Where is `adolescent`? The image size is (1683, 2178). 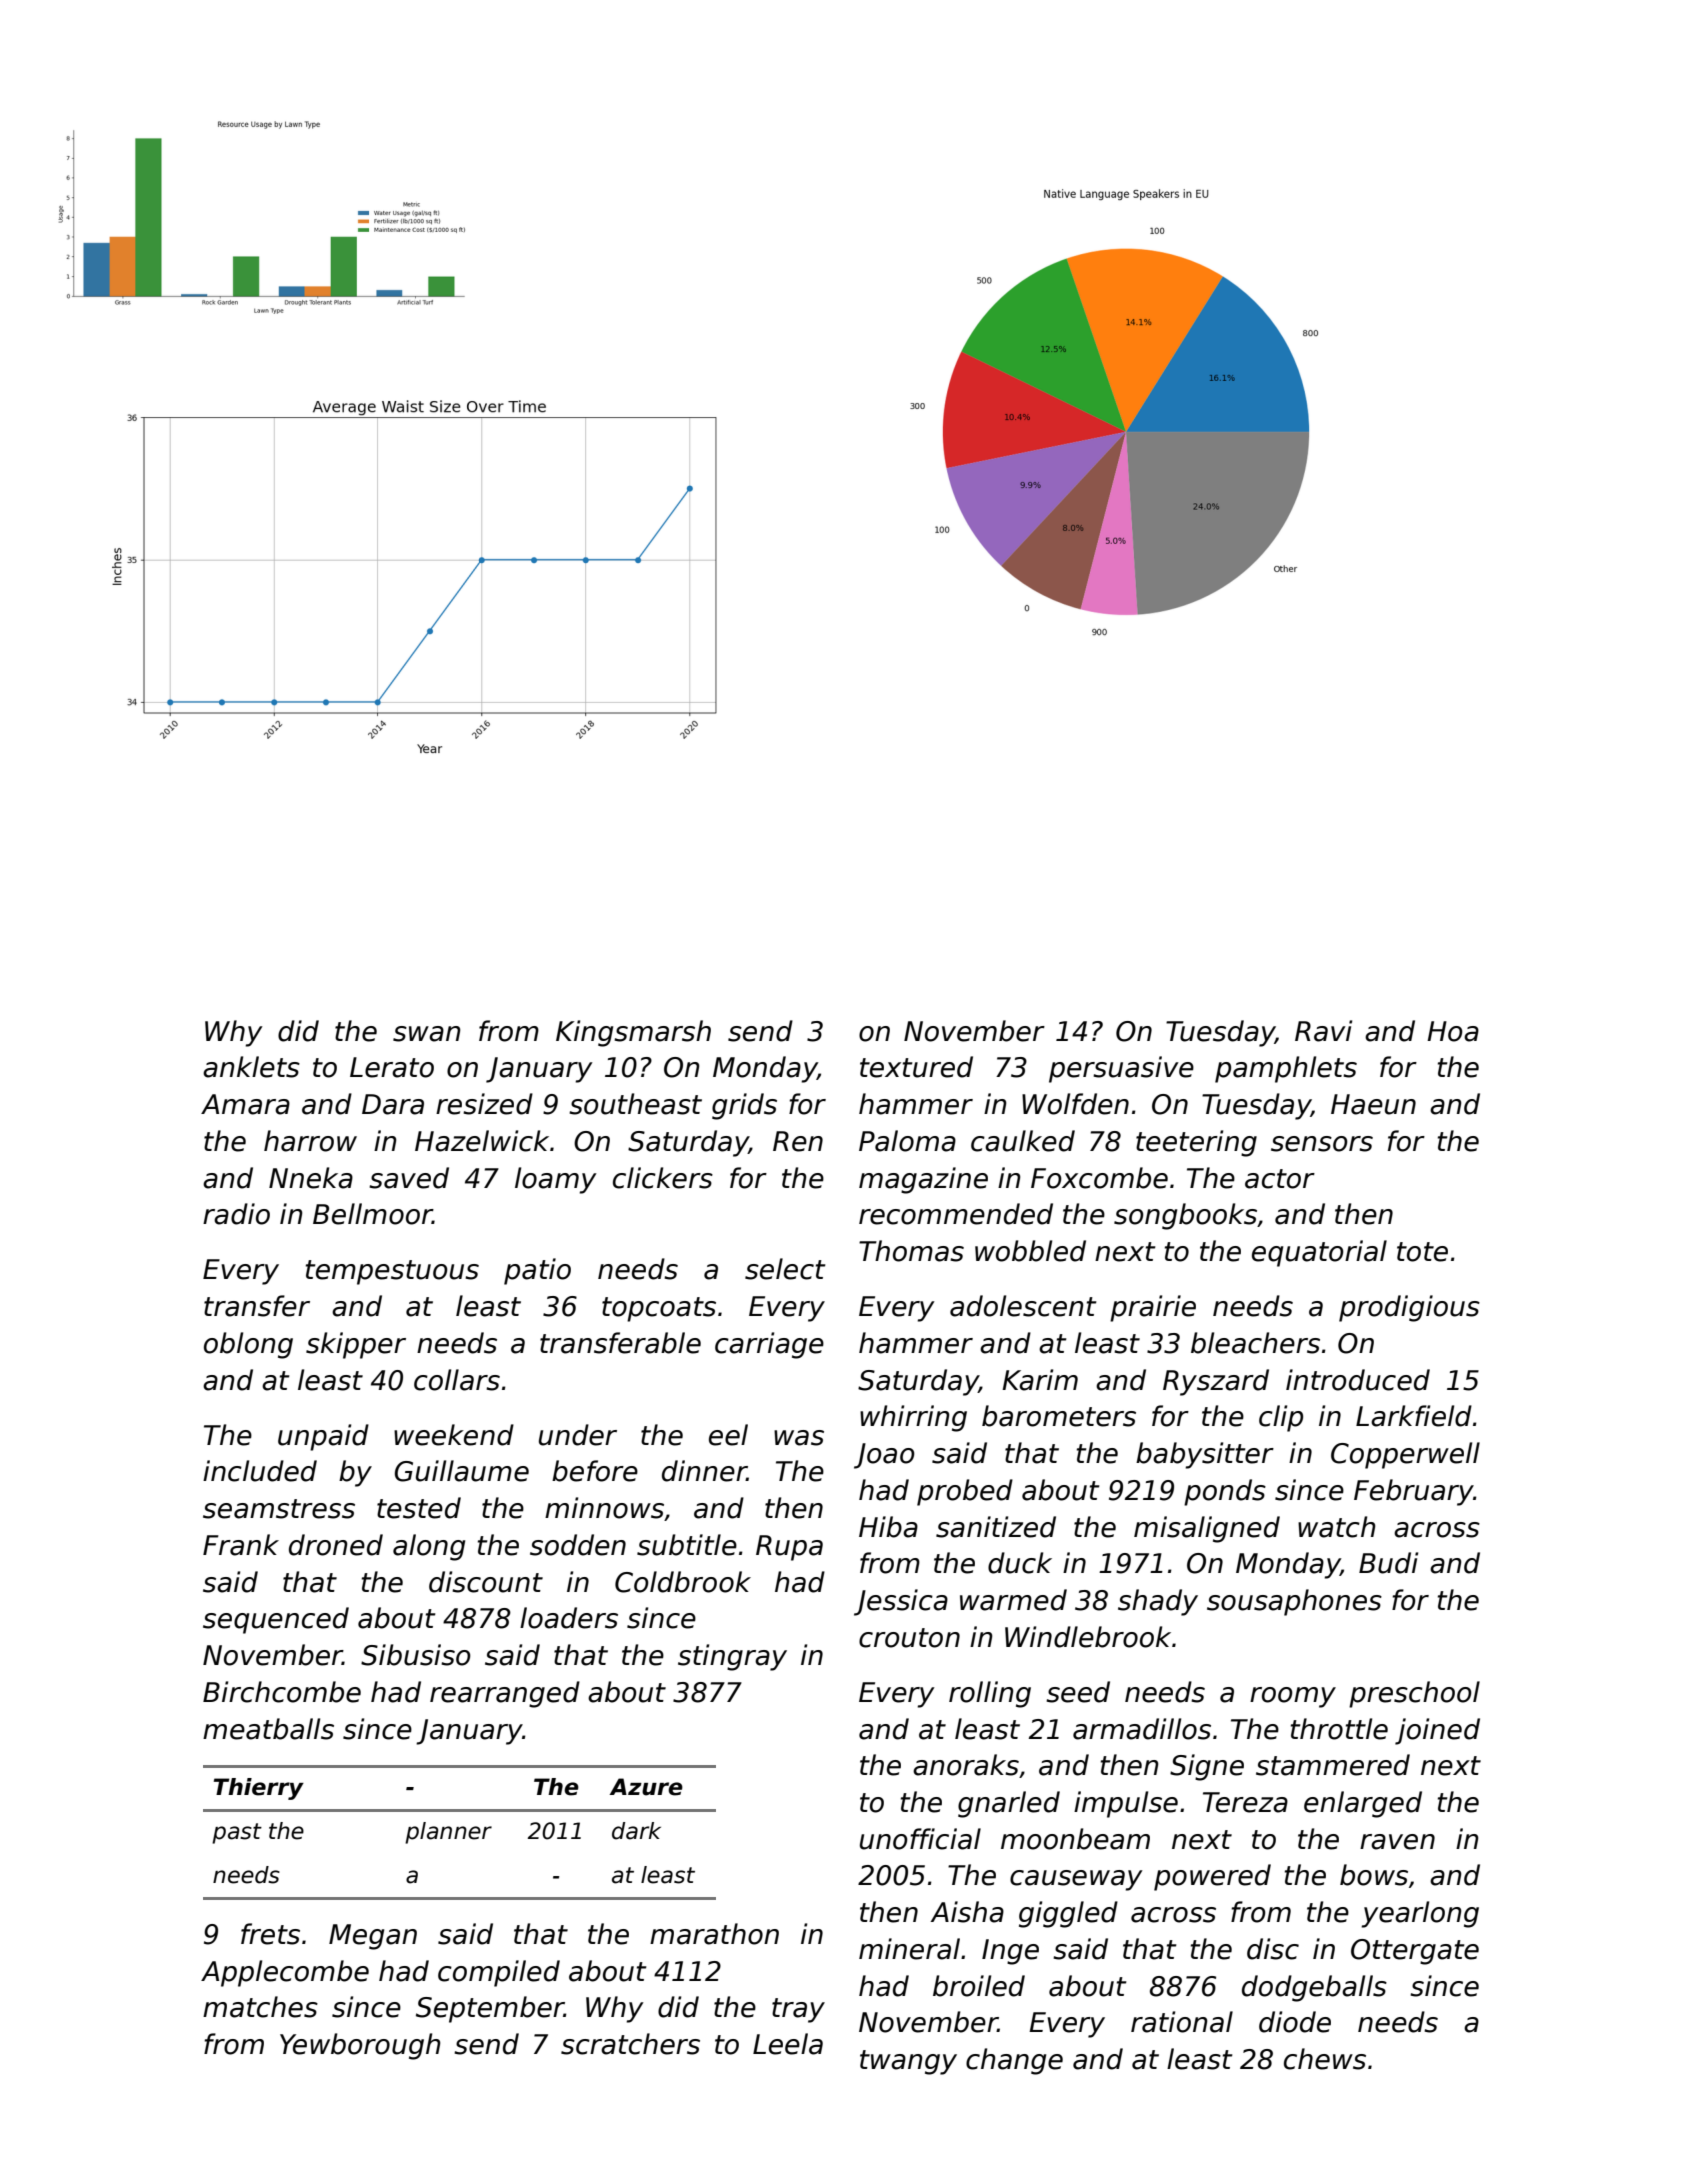
adolescent is located at coordinates (1023, 1306).
